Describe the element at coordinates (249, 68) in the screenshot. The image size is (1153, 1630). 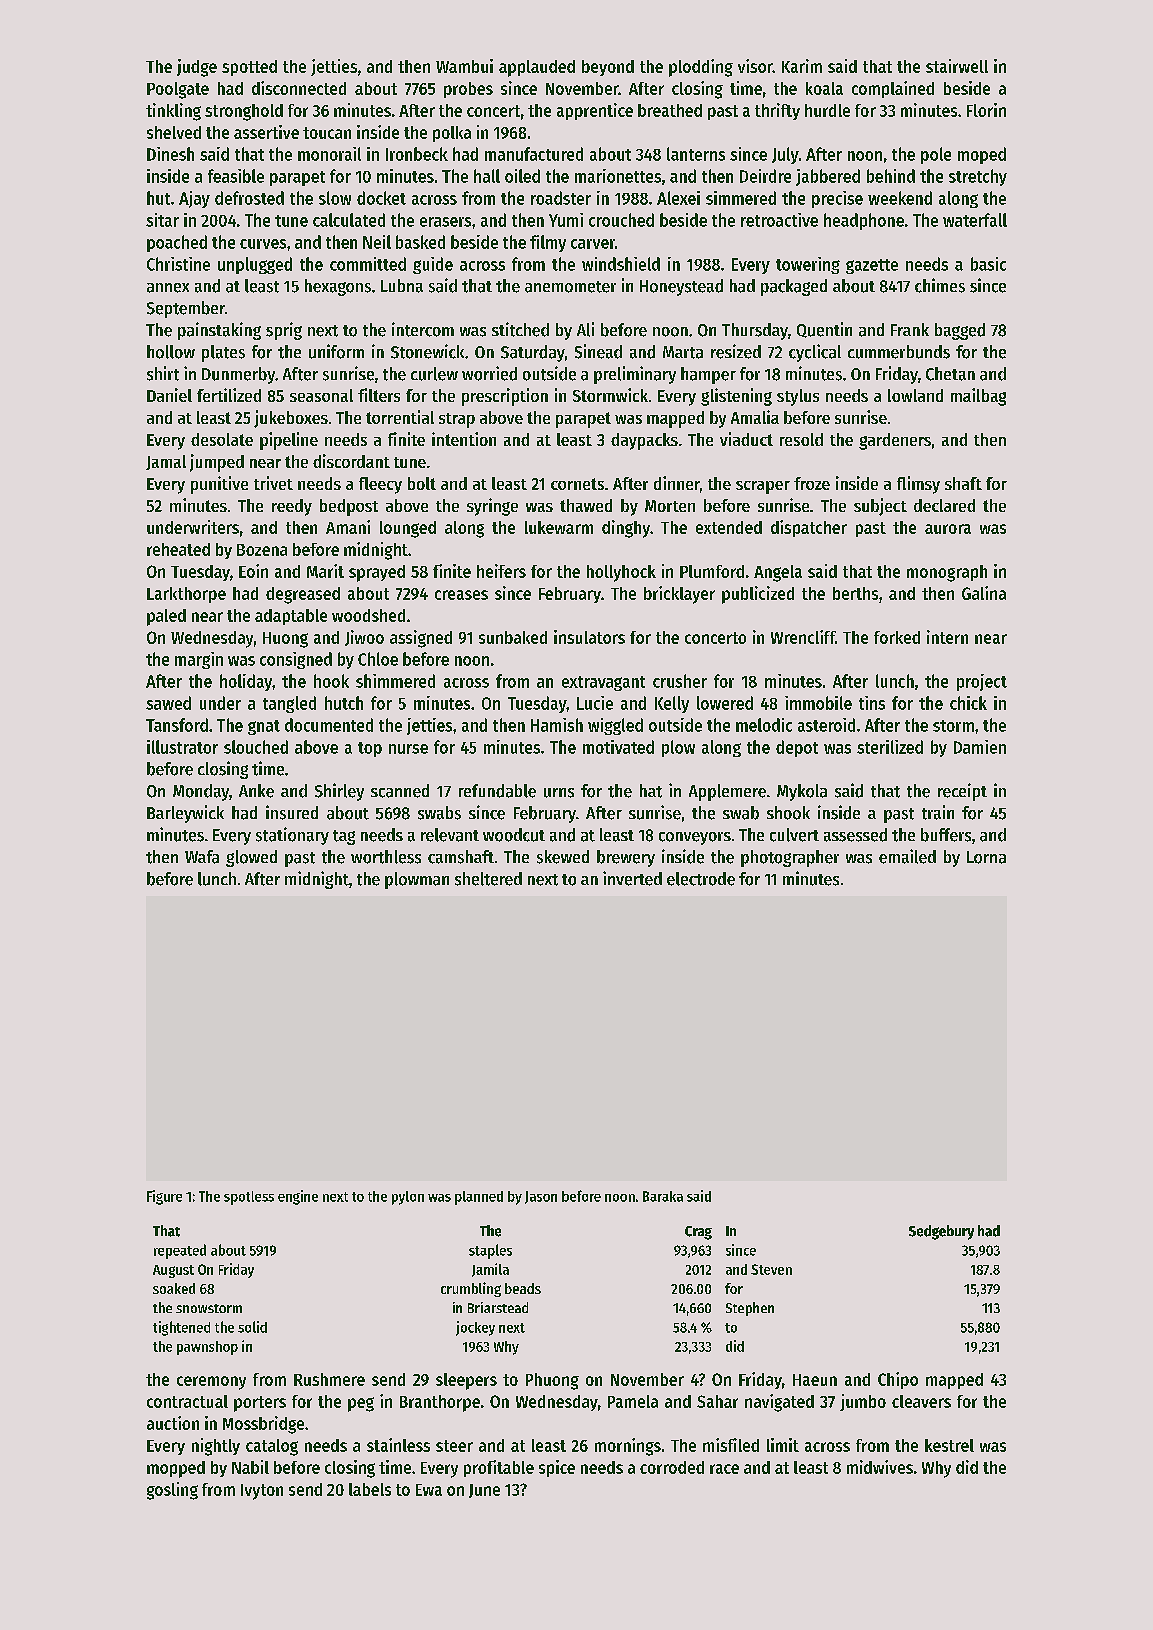
I see `spotted` at that location.
